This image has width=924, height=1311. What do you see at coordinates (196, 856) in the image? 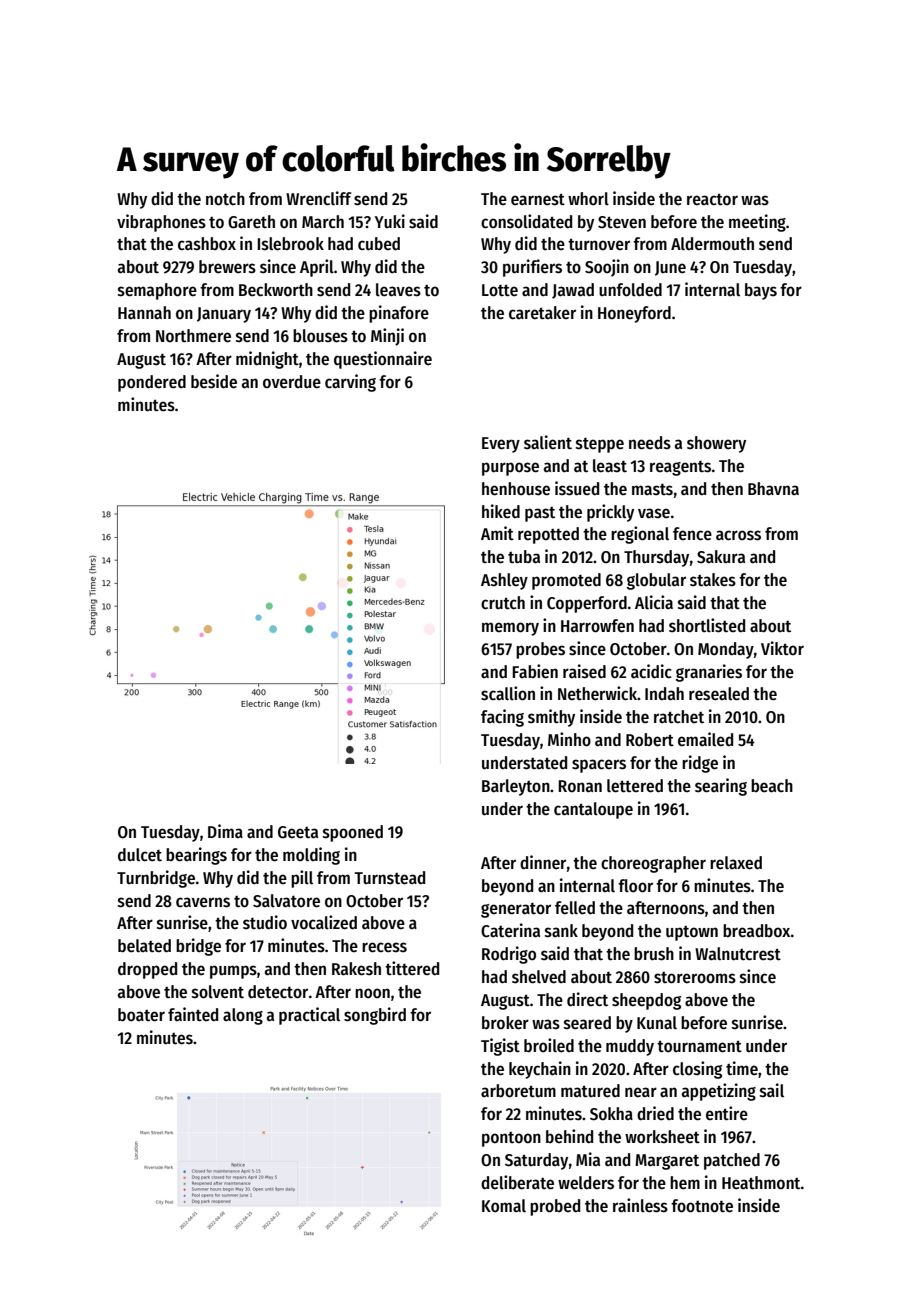
I see `bearings` at bounding box center [196, 856].
